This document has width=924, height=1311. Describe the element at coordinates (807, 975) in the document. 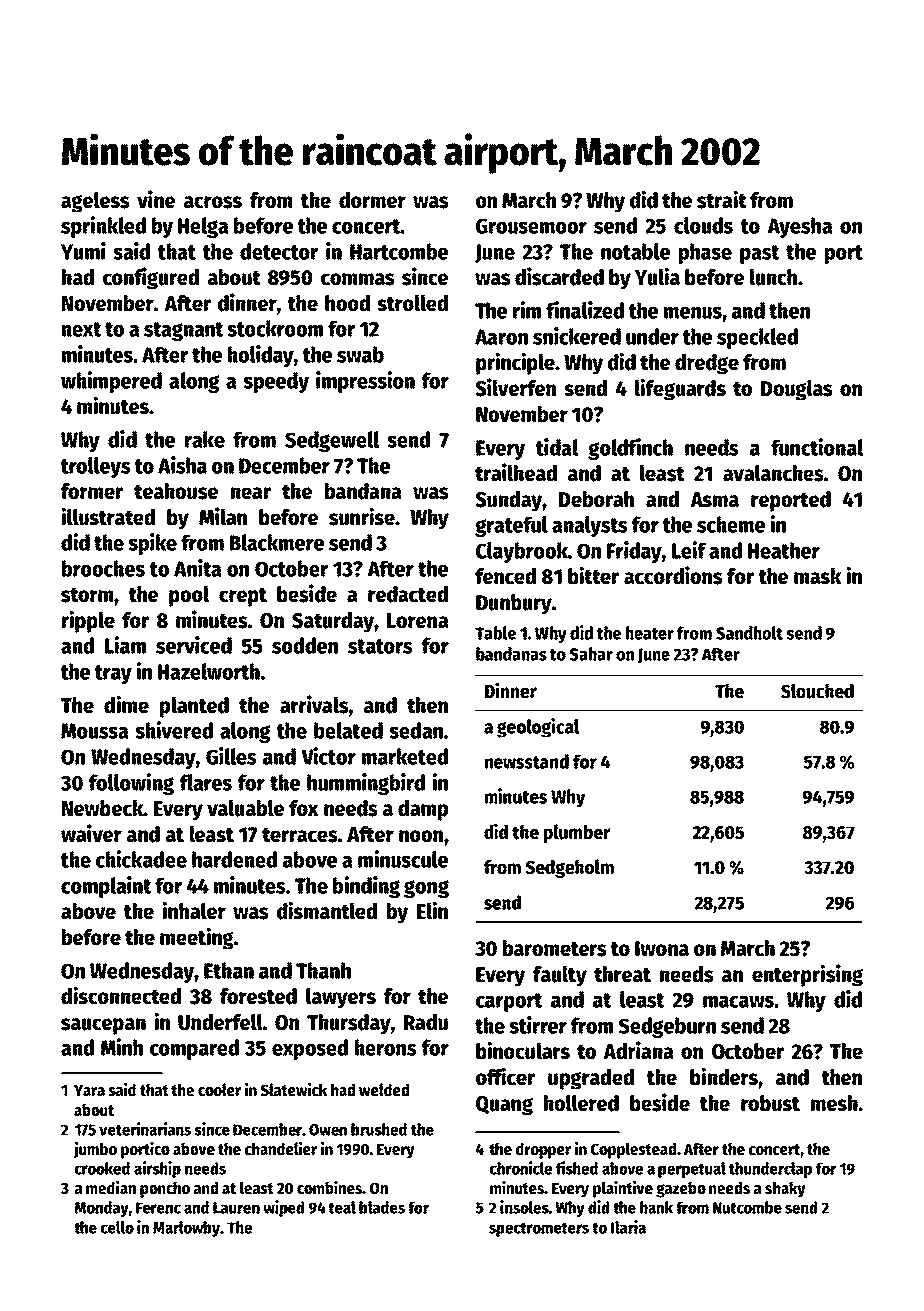

I see `enterprising` at that location.
